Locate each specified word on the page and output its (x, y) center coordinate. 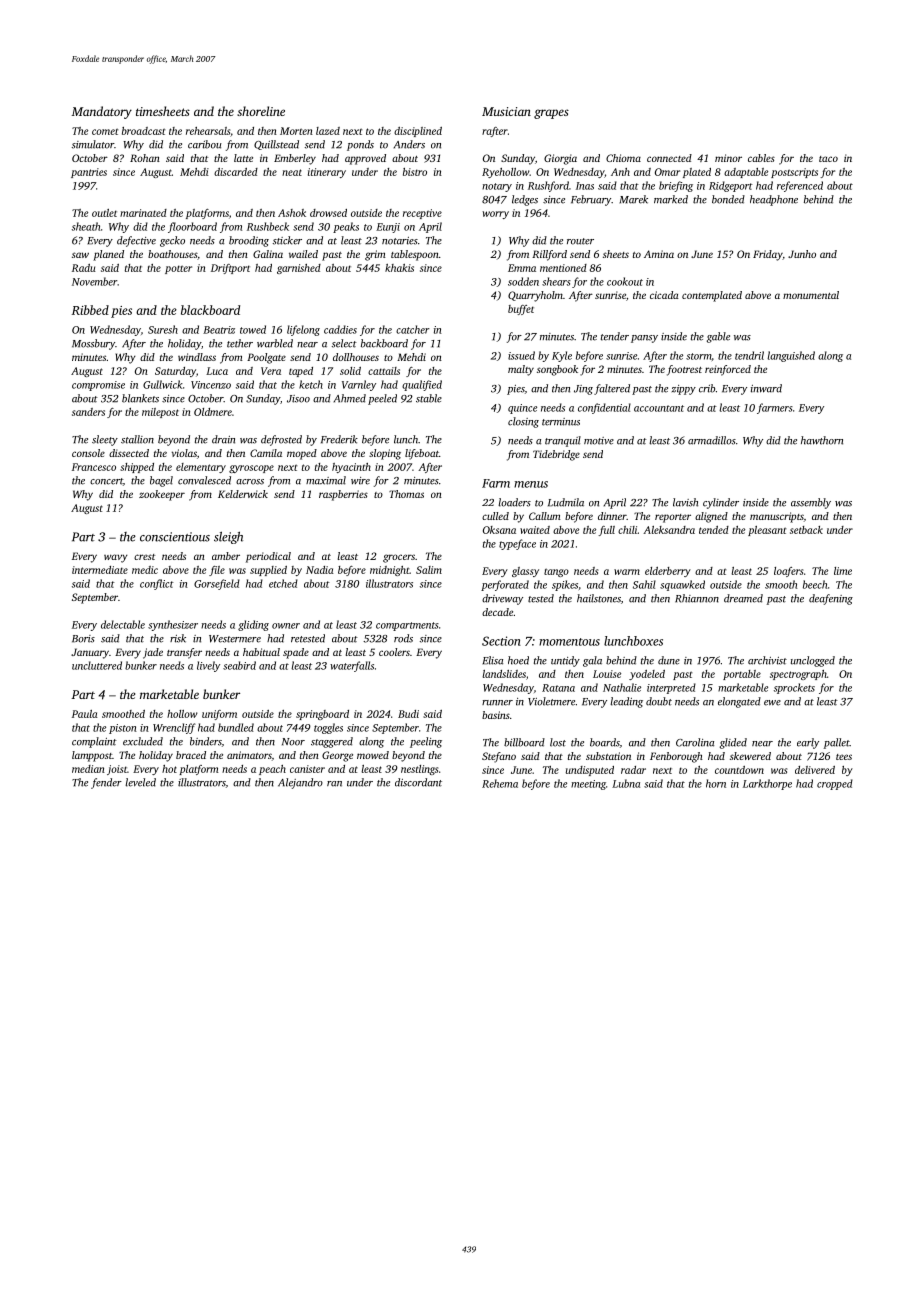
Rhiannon (697, 598)
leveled (140, 782)
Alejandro (300, 783)
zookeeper (162, 495)
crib (707, 388)
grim (375, 255)
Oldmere (213, 412)
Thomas (406, 494)
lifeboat (422, 454)
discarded (236, 172)
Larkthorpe (767, 784)
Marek (633, 199)
